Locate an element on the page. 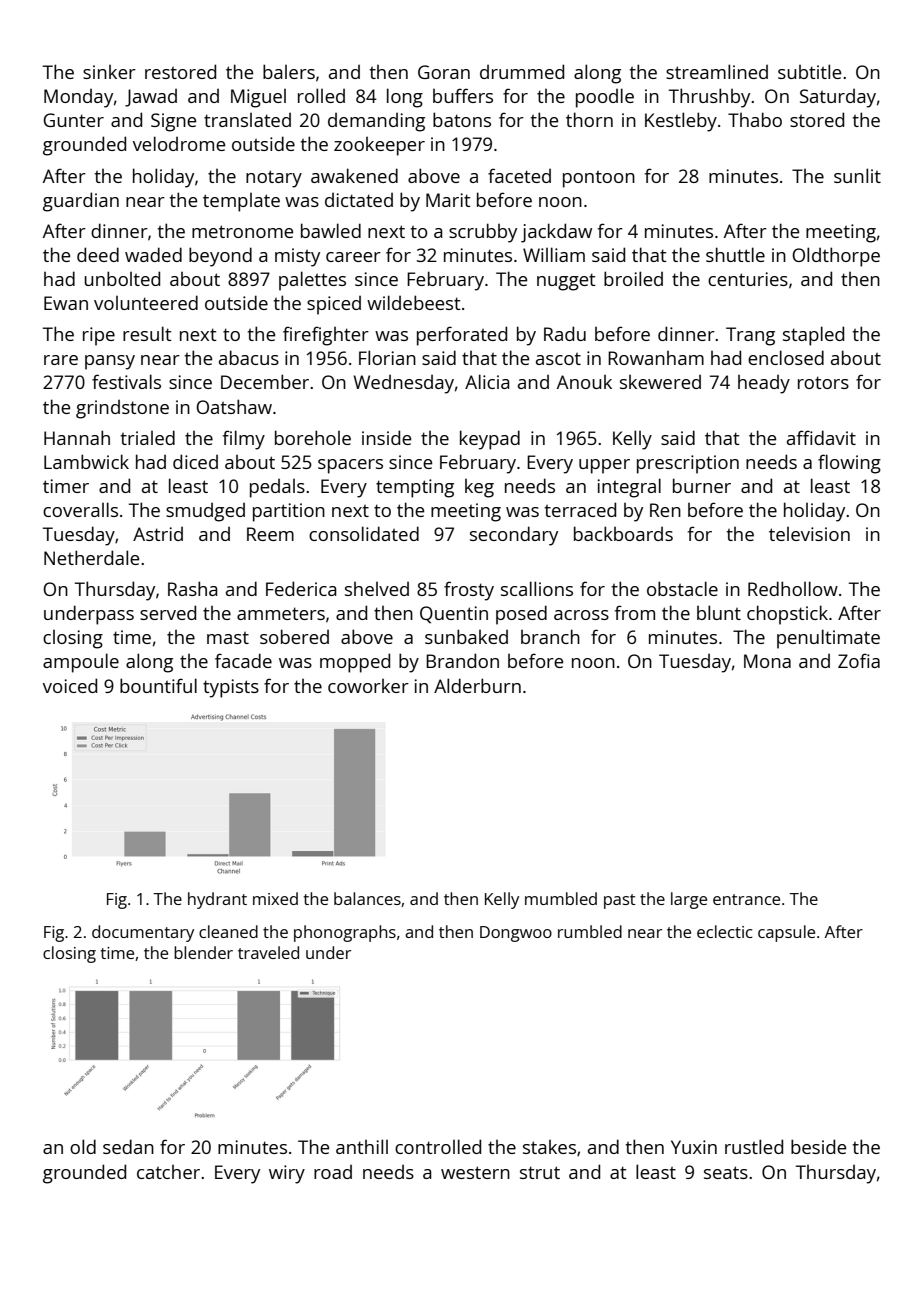  career is located at coordinates (353, 257).
